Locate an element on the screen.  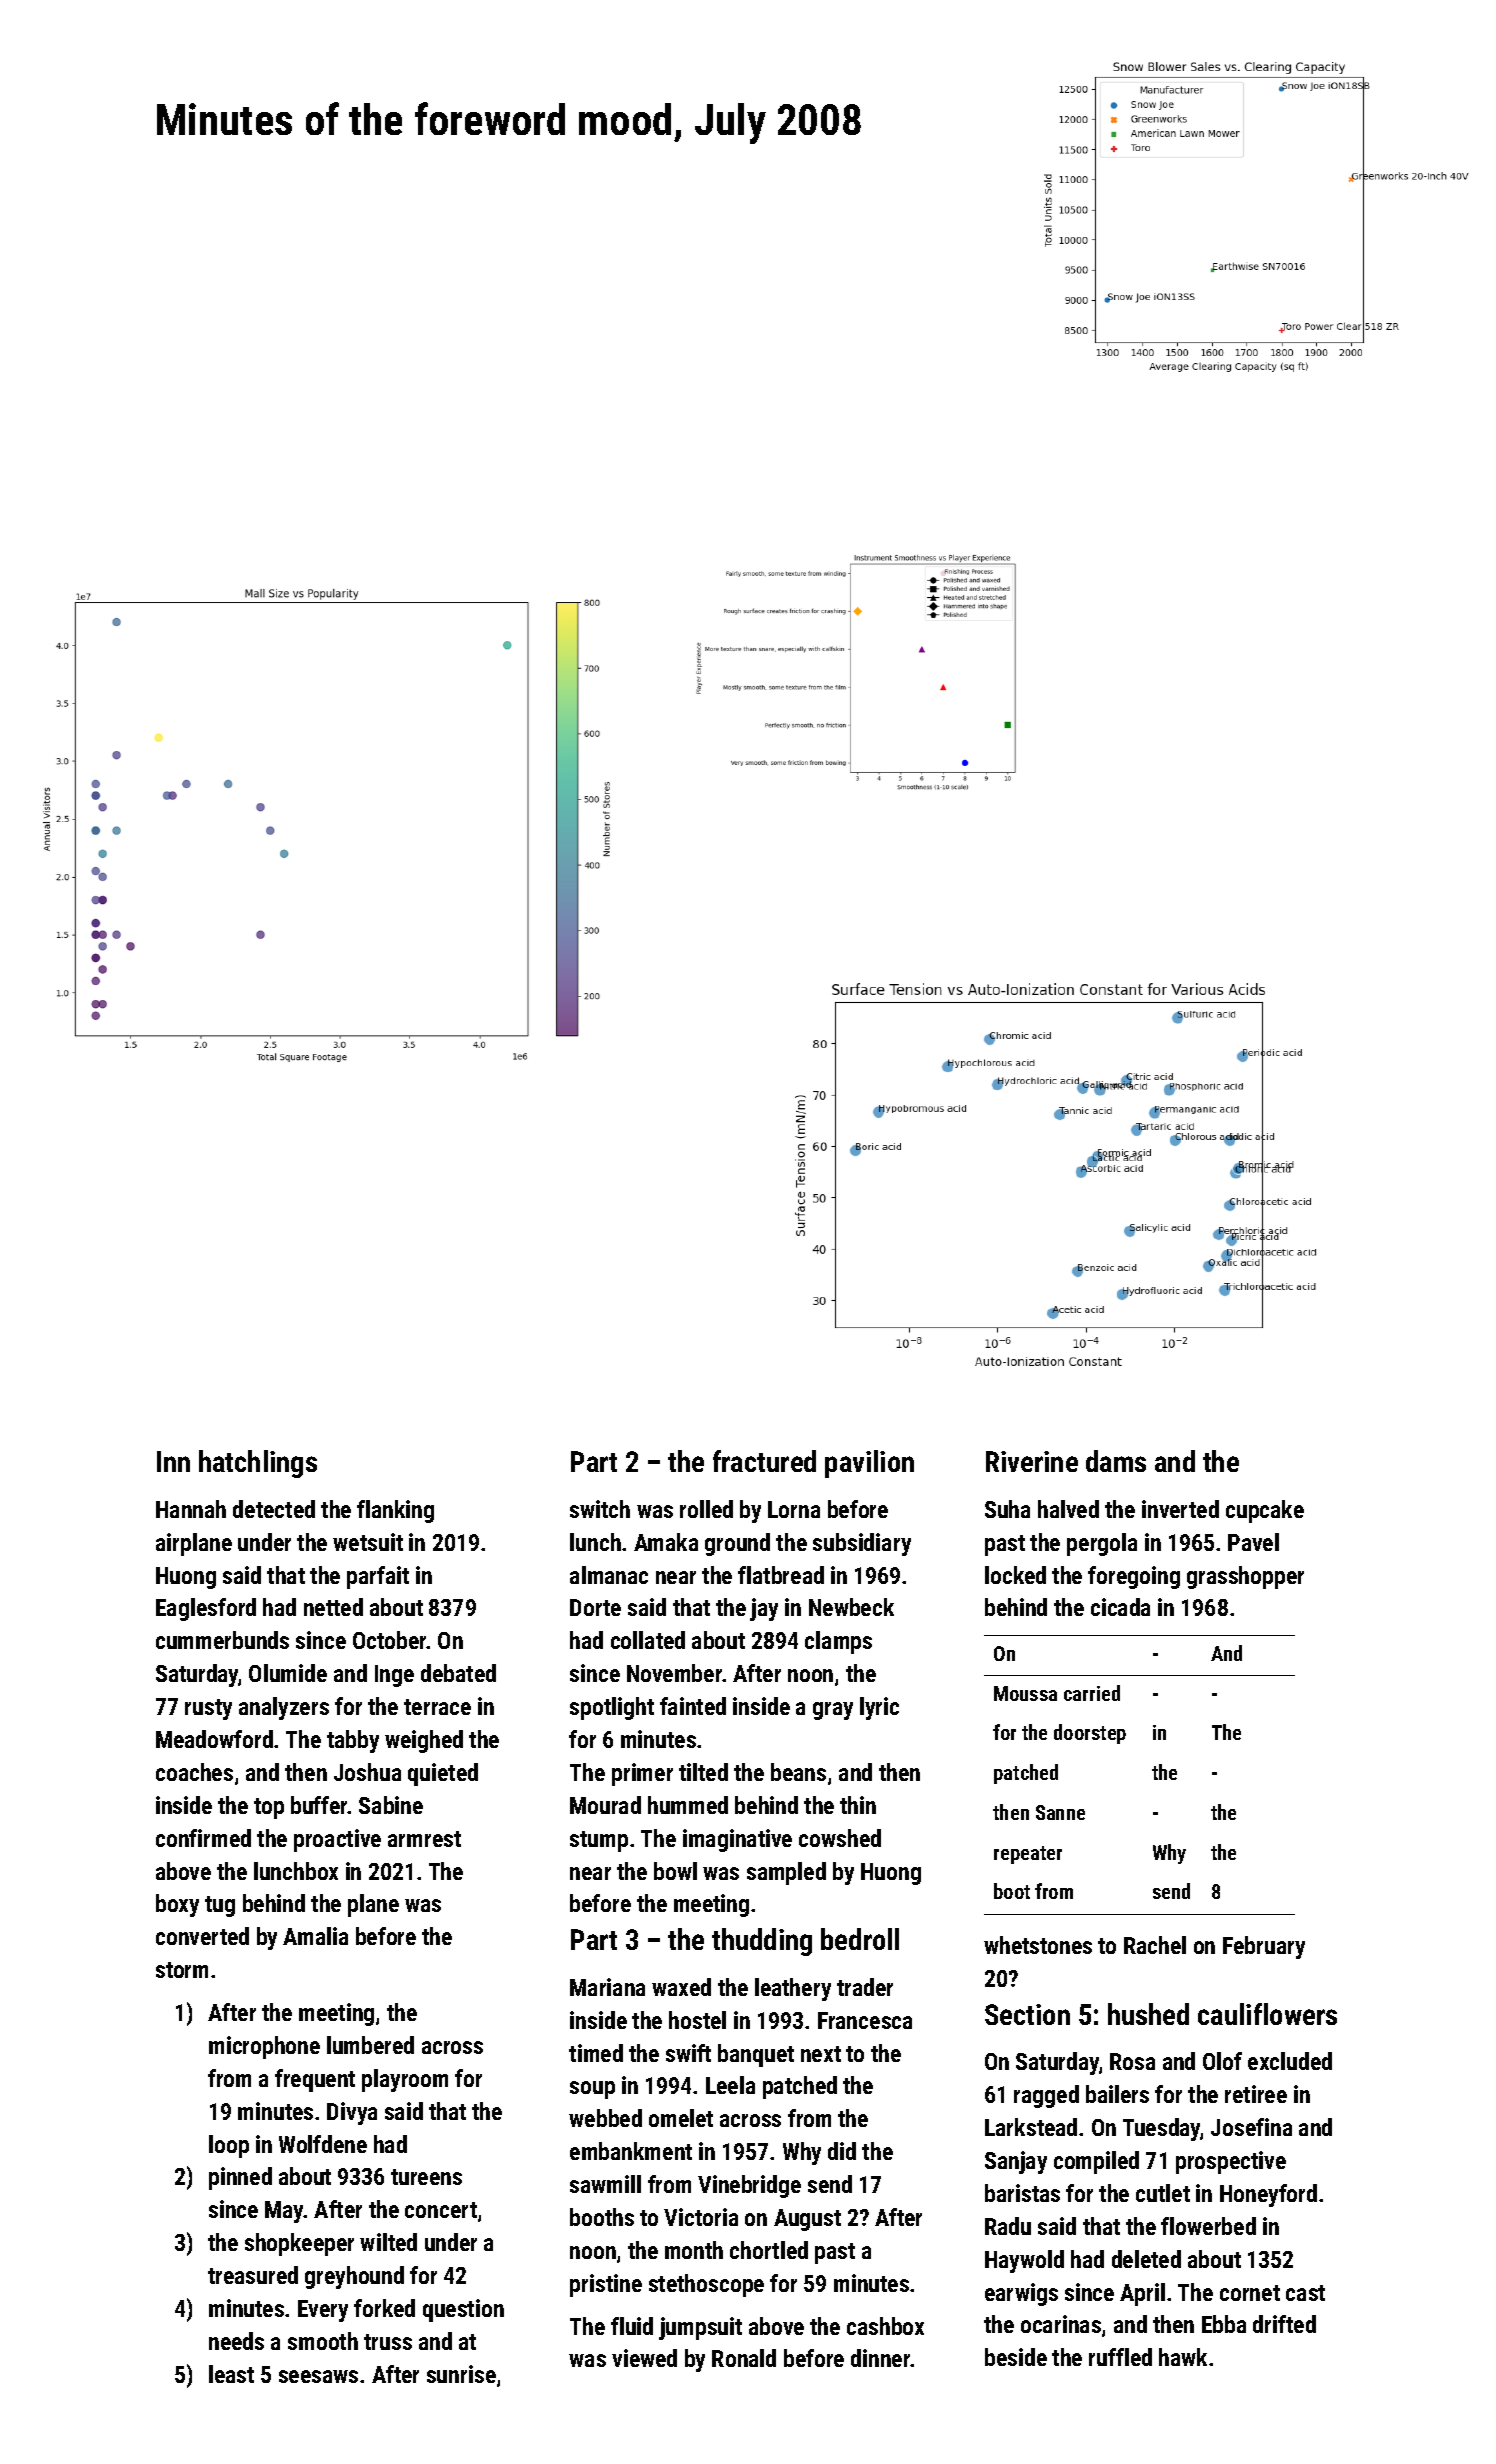
hatchlings is located at coordinates (258, 1464).
